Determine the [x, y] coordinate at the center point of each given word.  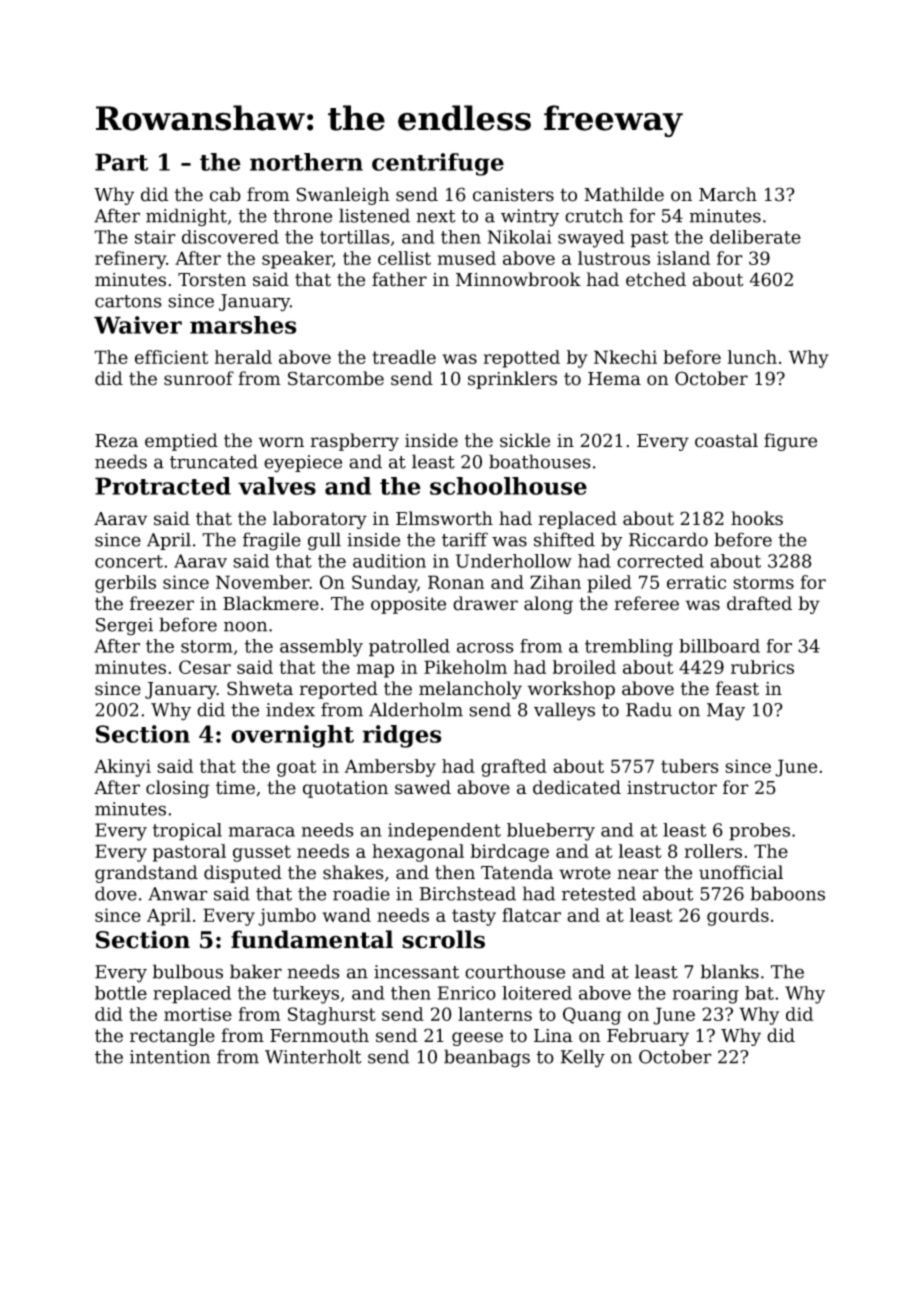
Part [121, 162]
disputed [243, 874]
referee [646, 603]
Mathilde [624, 194]
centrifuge [438, 164]
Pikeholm [465, 667]
